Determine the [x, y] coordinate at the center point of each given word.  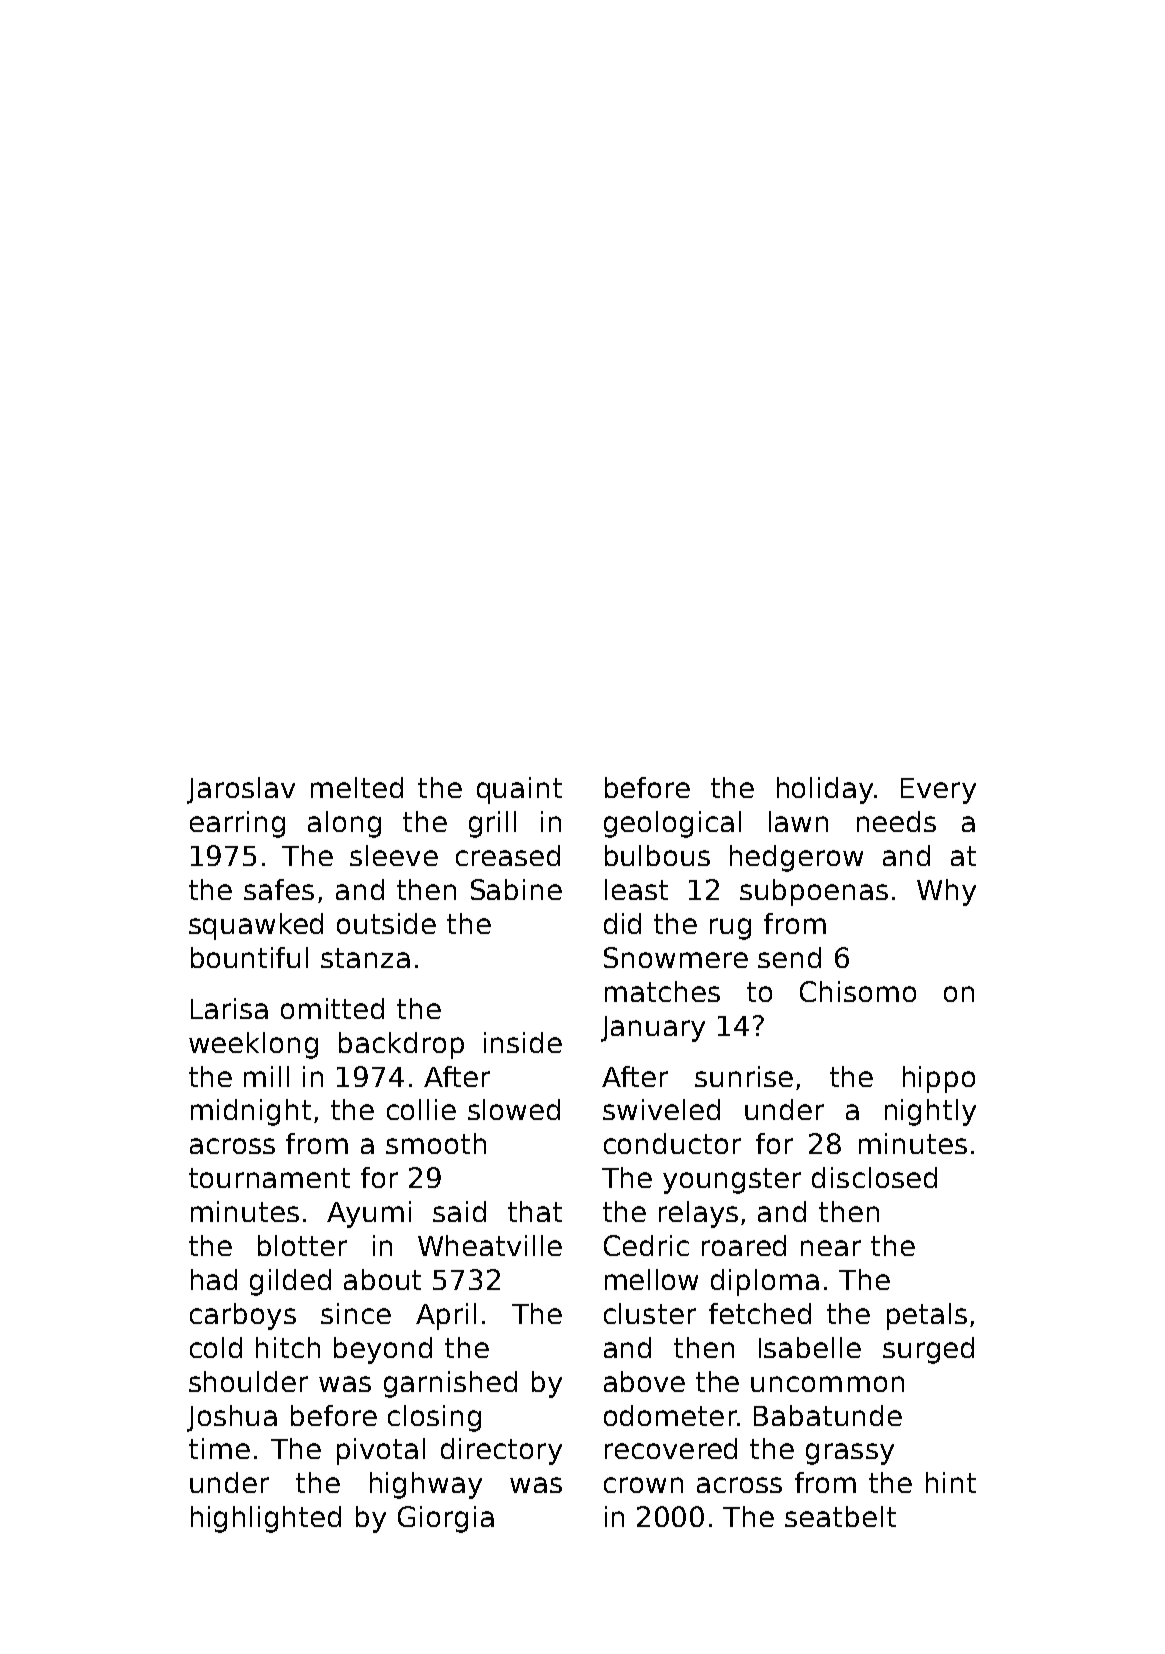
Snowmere [676, 957]
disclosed [874, 1177]
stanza [365, 958]
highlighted [266, 1519]
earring [237, 824]
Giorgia [446, 1519]
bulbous [657, 855]
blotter [302, 1245]
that [535, 1211]
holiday [825, 790]
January [653, 1029]
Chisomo [858, 991]
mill [266, 1076]
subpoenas [814, 892]
